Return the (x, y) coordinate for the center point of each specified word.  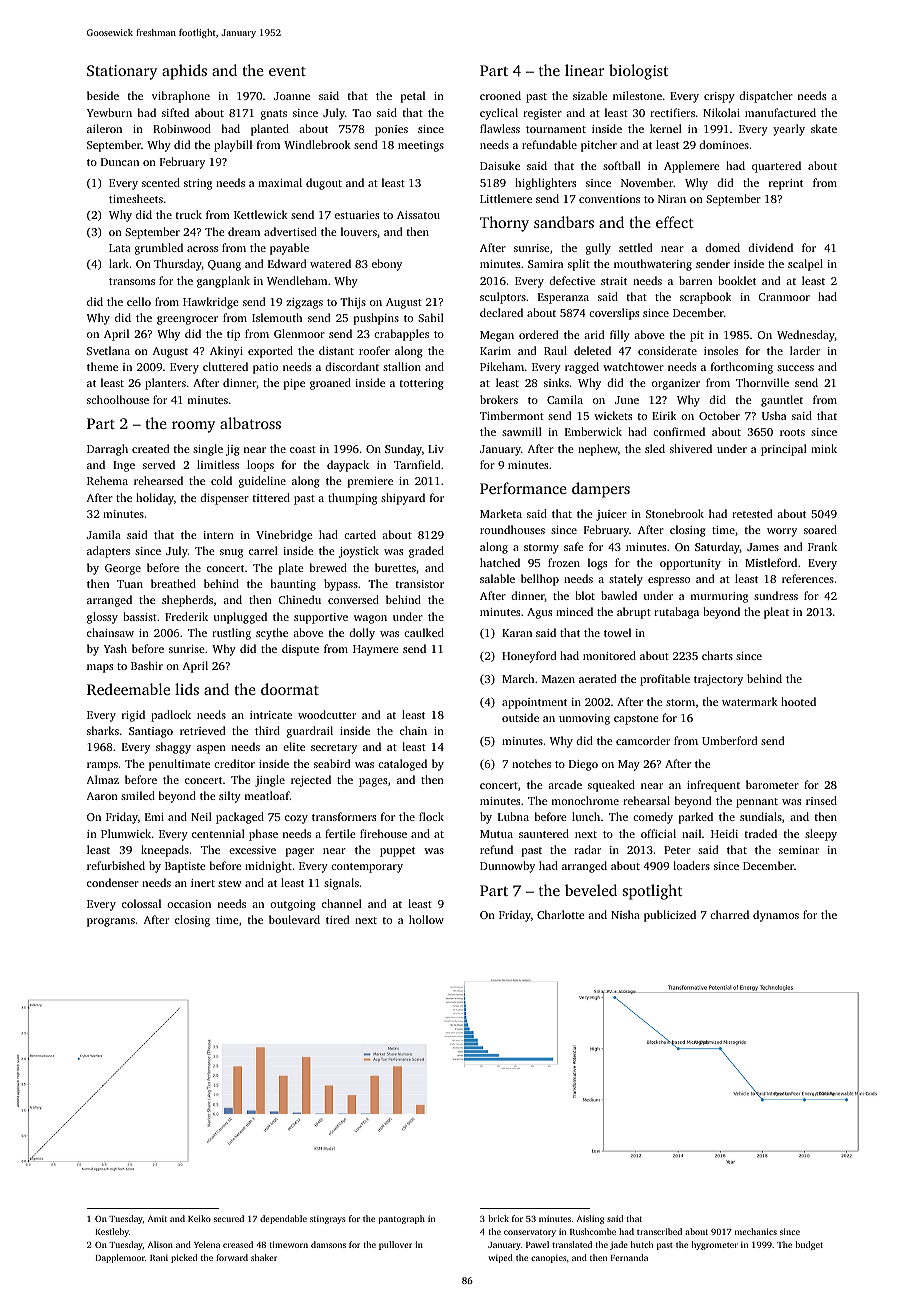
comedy (653, 818)
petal (413, 97)
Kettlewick (261, 214)
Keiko (199, 1218)
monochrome (585, 800)
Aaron (102, 796)
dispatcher (766, 97)
